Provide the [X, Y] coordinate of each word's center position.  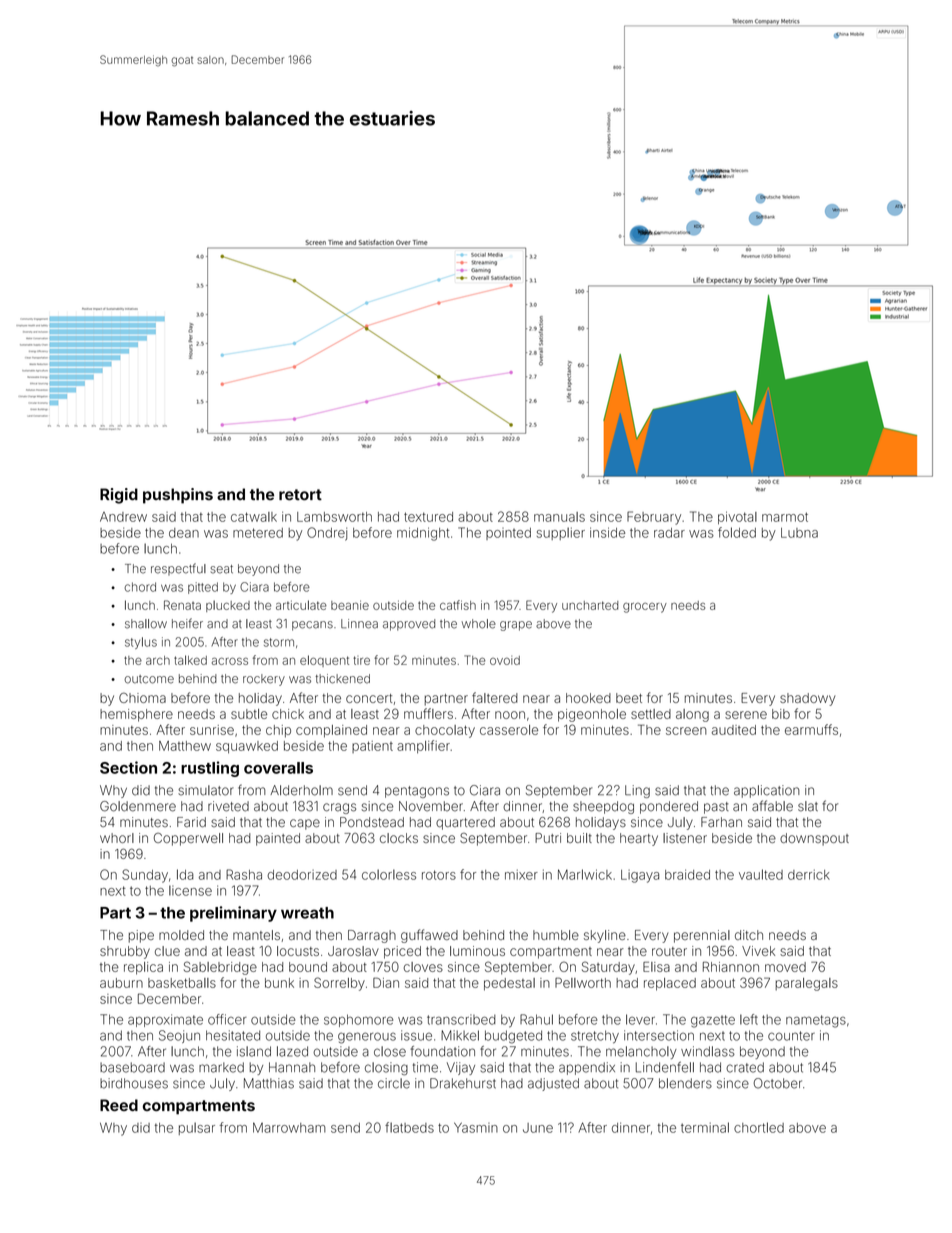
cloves [423, 967]
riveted [228, 806]
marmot [785, 517]
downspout [814, 839]
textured [428, 517]
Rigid [119, 496]
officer [227, 1019]
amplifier [423, 747]
